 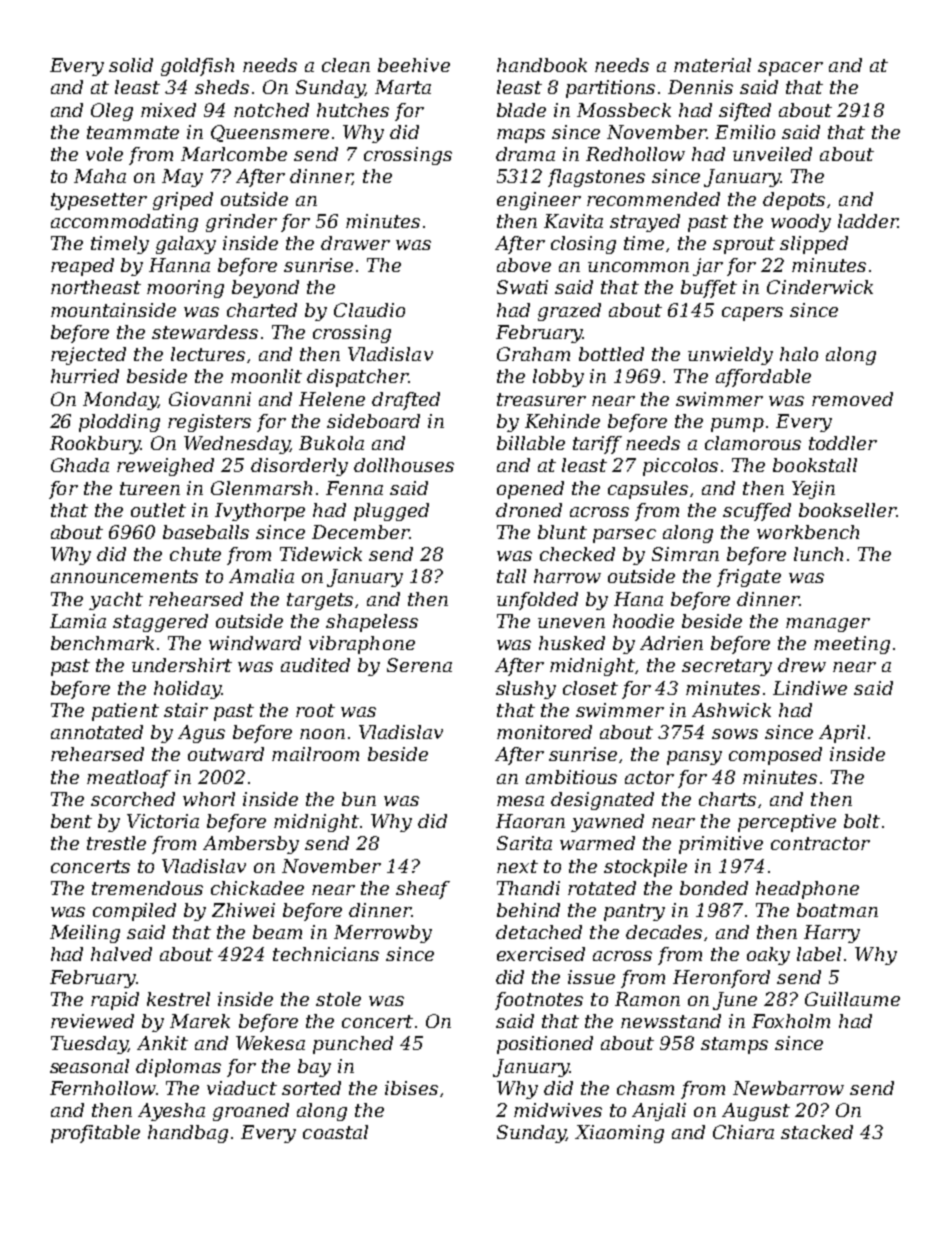 I want to click on mooring, so click(x=185, y=289).
